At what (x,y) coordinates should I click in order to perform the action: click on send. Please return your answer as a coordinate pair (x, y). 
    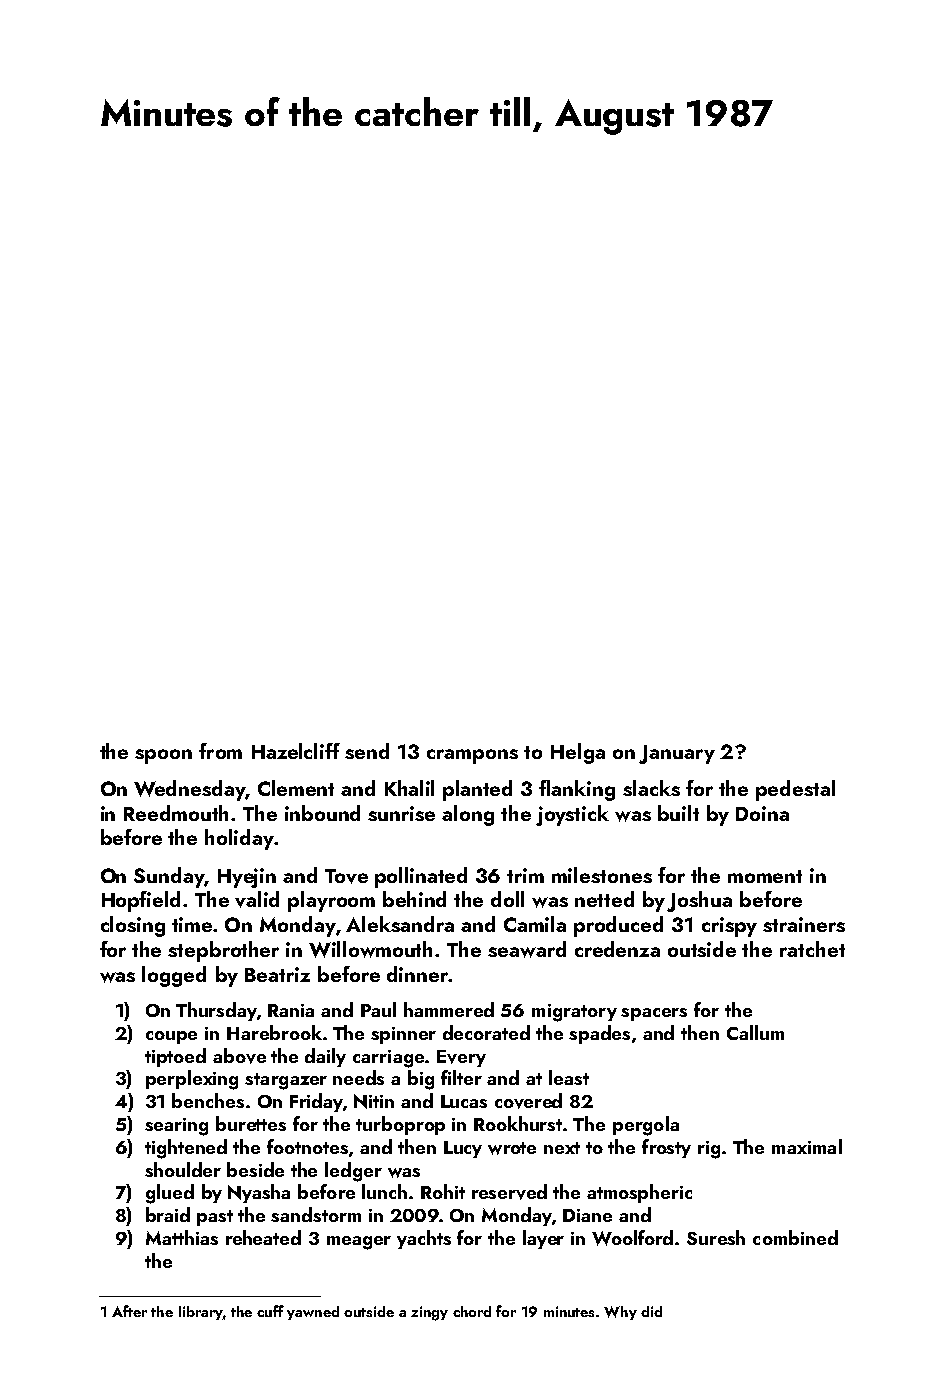
    Looking at the image, I should click on (367, 751).
